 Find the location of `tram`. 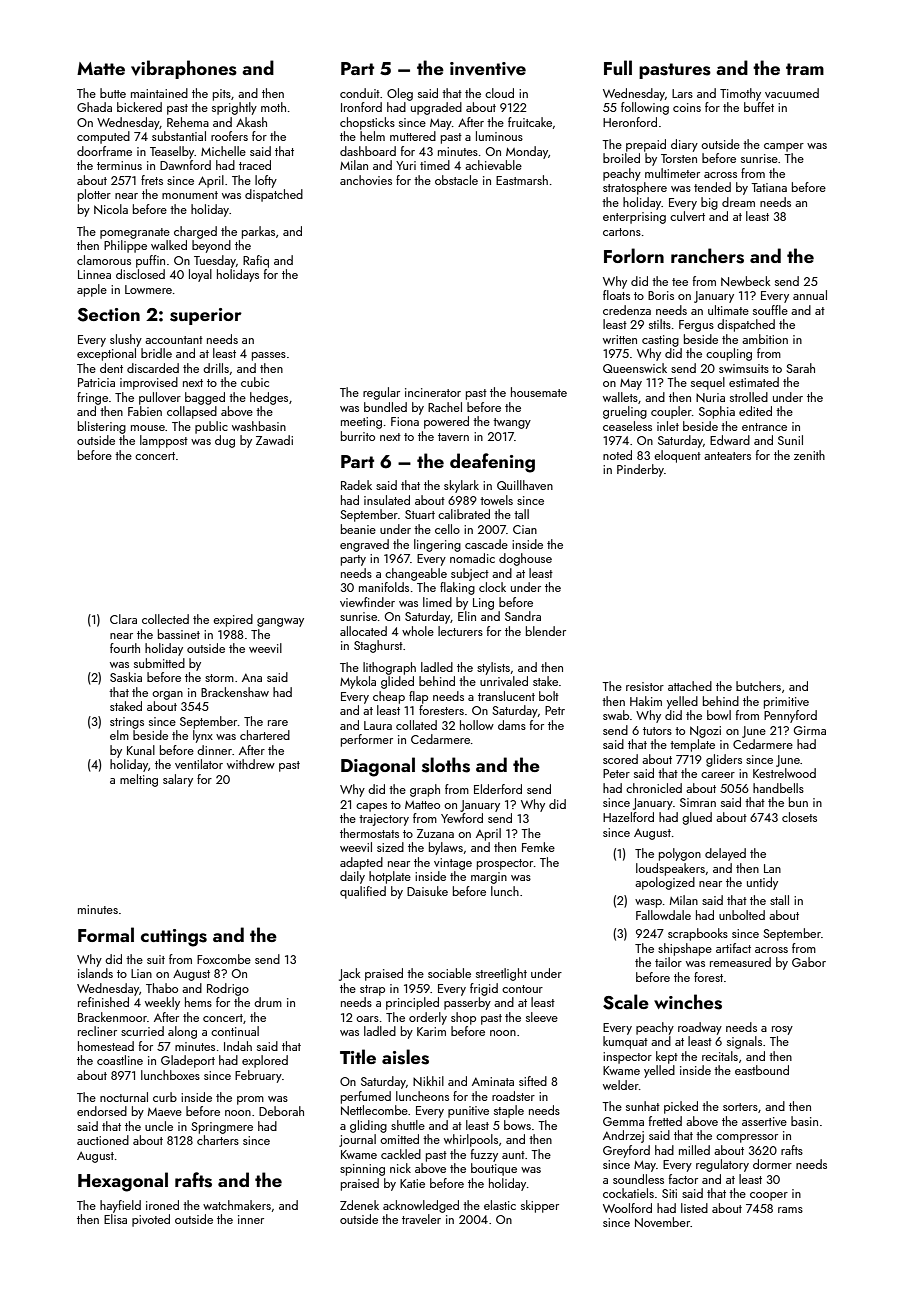

tram is located at coordinates (805, 69).
